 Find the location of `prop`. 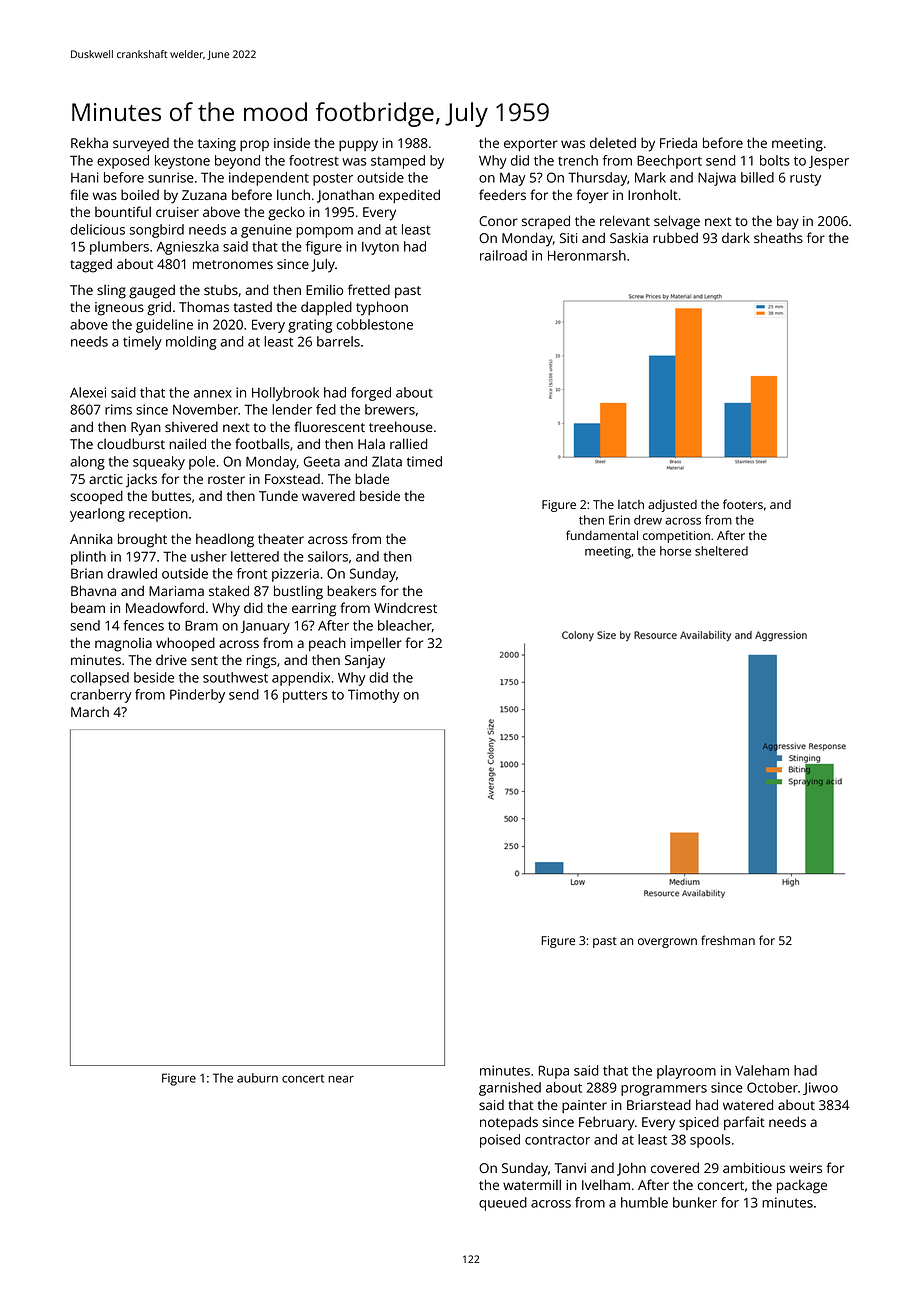

prop is located at coordinates (254, 145).
